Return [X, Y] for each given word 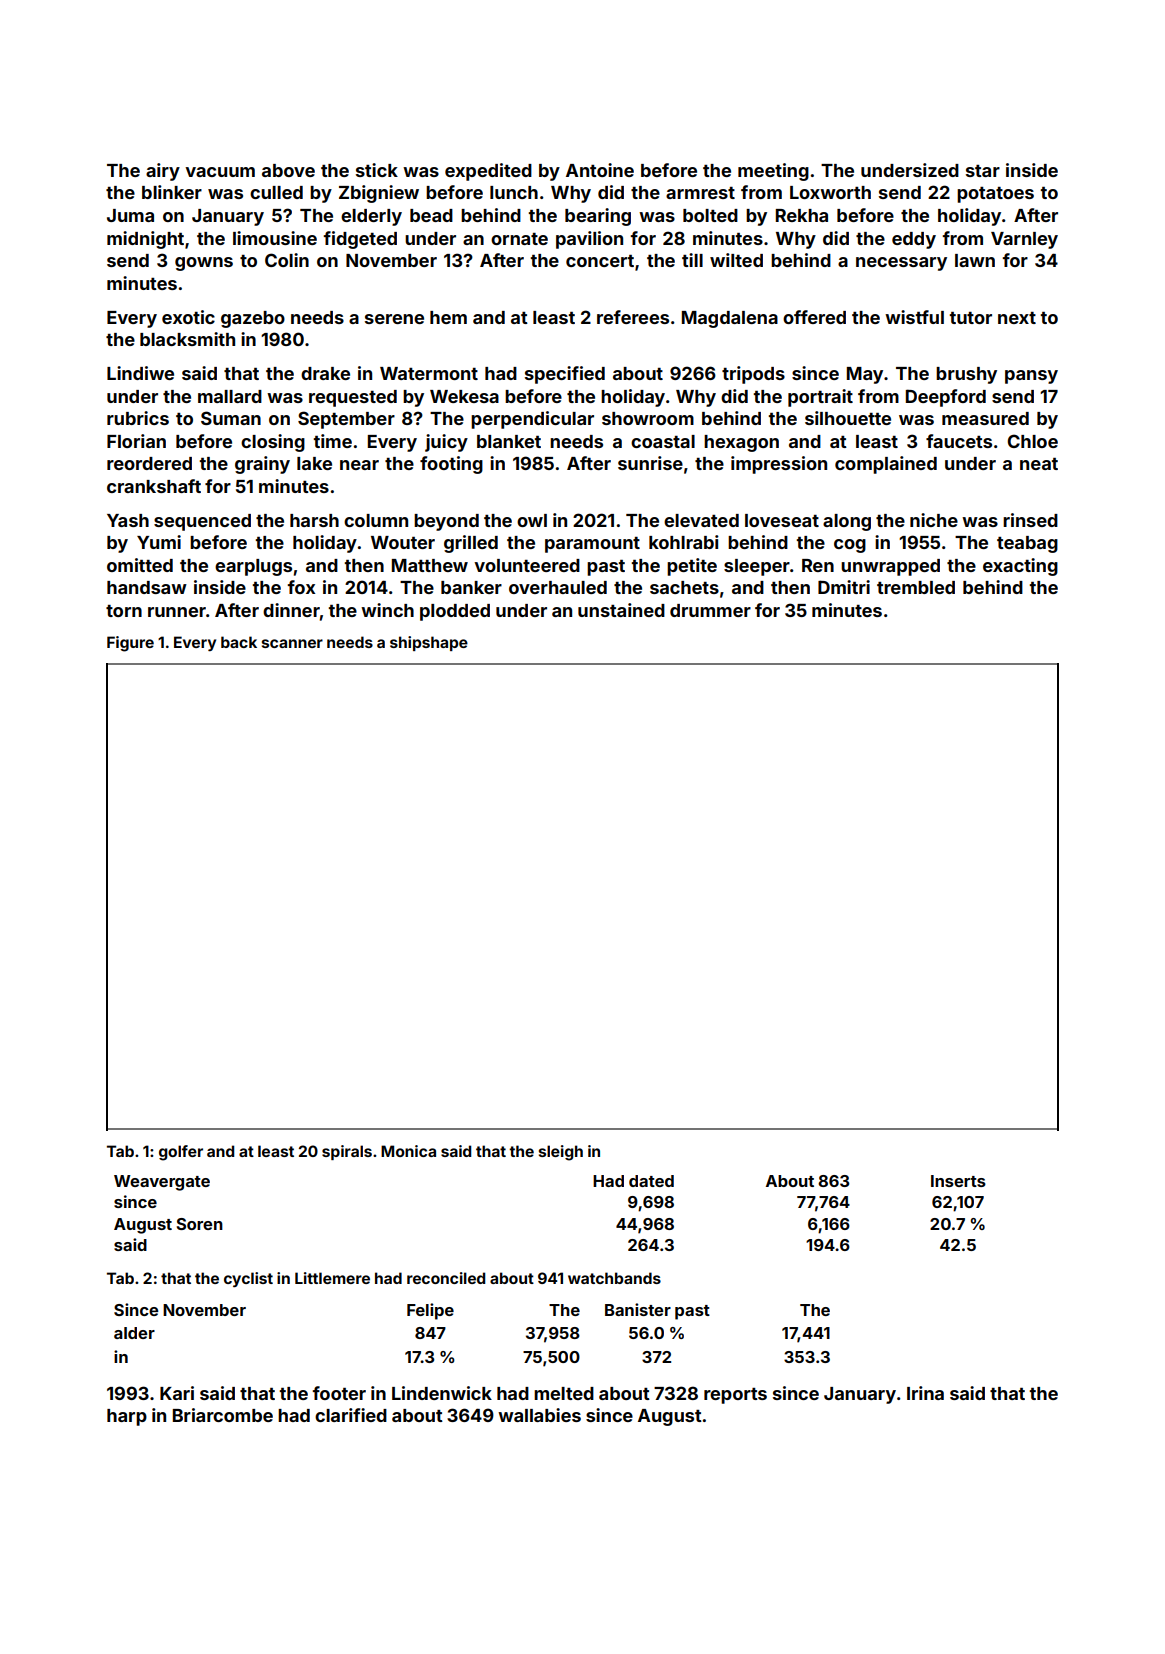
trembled [916, 587]
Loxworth [830, 192]
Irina [925, 1393]
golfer [181, 1153]
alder [134, 1333]
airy [163, 172]
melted [564, 1393]
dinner [291, 610]
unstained [621, 610]
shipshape [429, 643]
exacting [1020, 567]
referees [633, 317]
